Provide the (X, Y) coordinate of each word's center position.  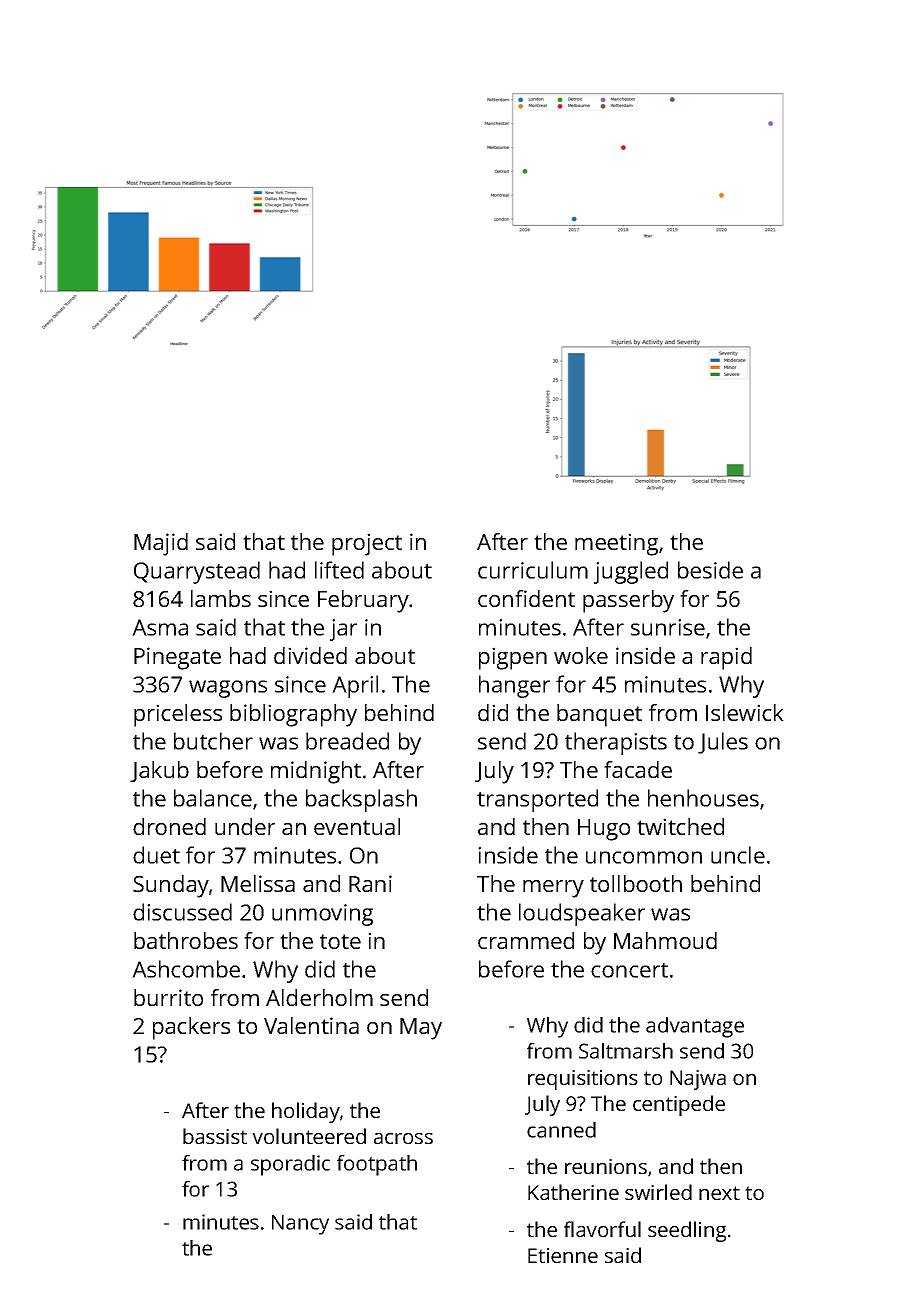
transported (537, 800)
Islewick (745, 712)
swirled (658, 1192)
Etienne (563, 1255)
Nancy (300, 1225)
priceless (178, 715)
